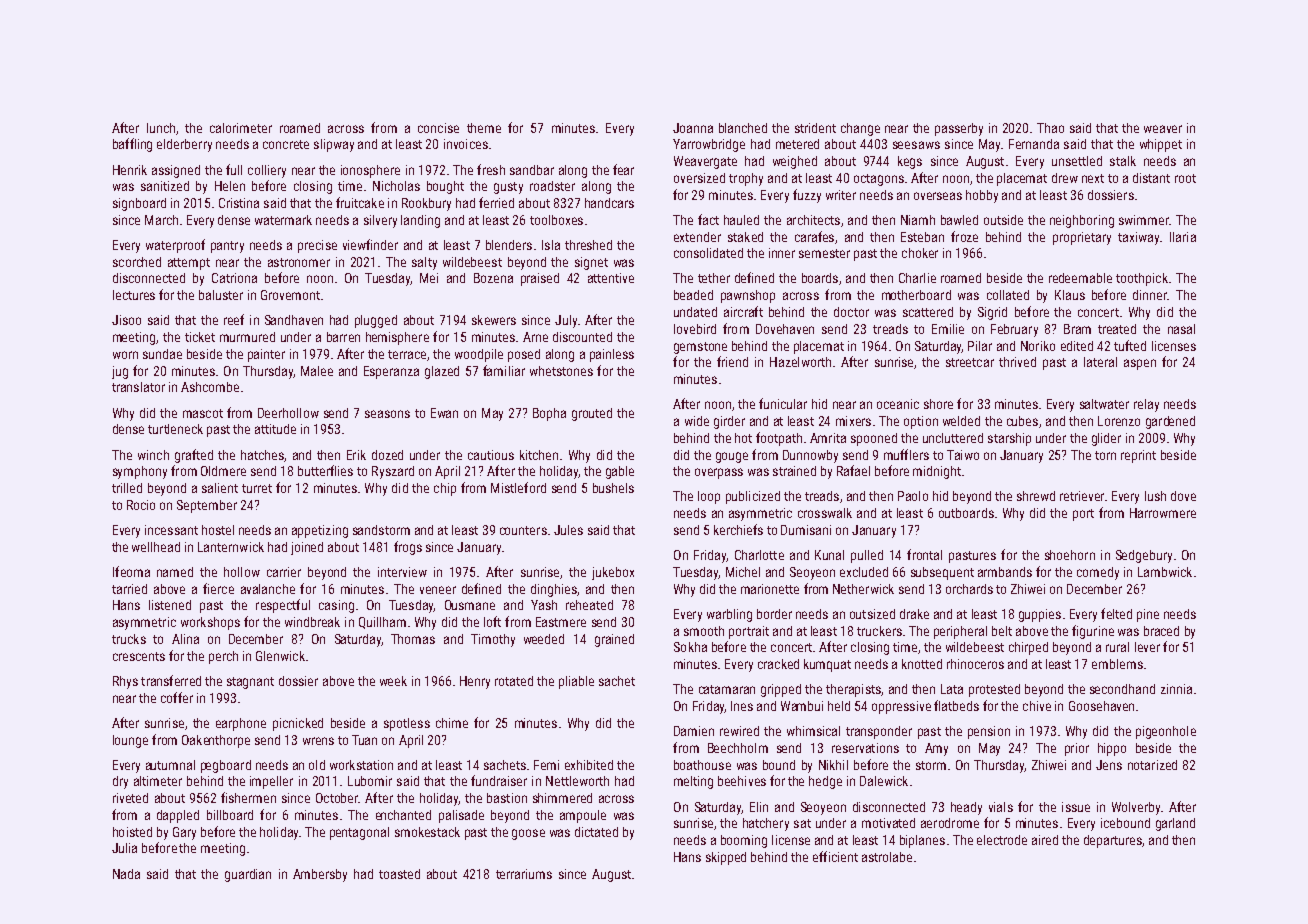 This screenshot has height=924, width=1308. What do you see at coordinates (223, 471) in the screenshot?
I see `Oldmere` at bounding box center [223, 471].
